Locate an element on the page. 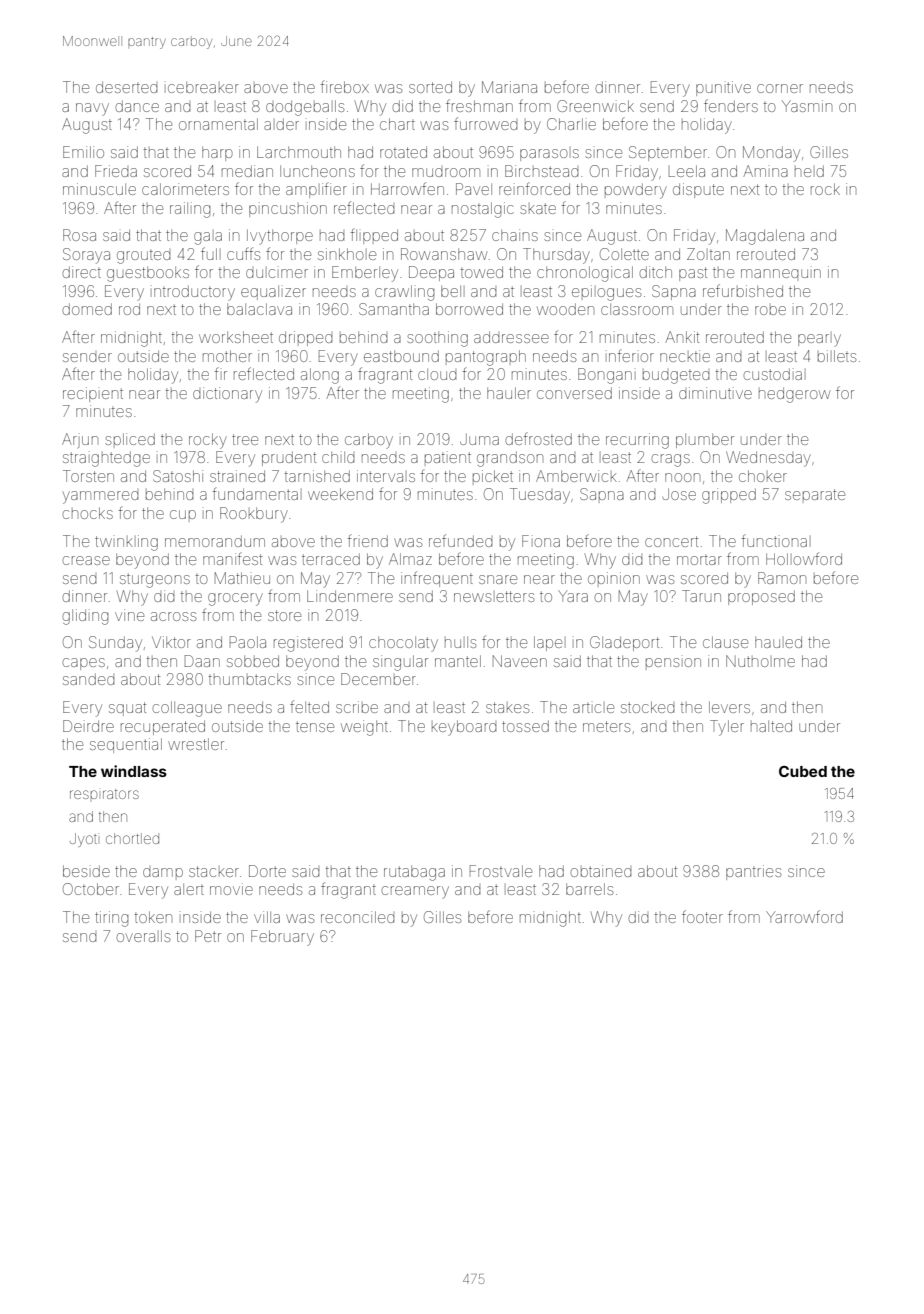 This image has width=924, height=1314. diminutive is located at coordinates (715, 393).
